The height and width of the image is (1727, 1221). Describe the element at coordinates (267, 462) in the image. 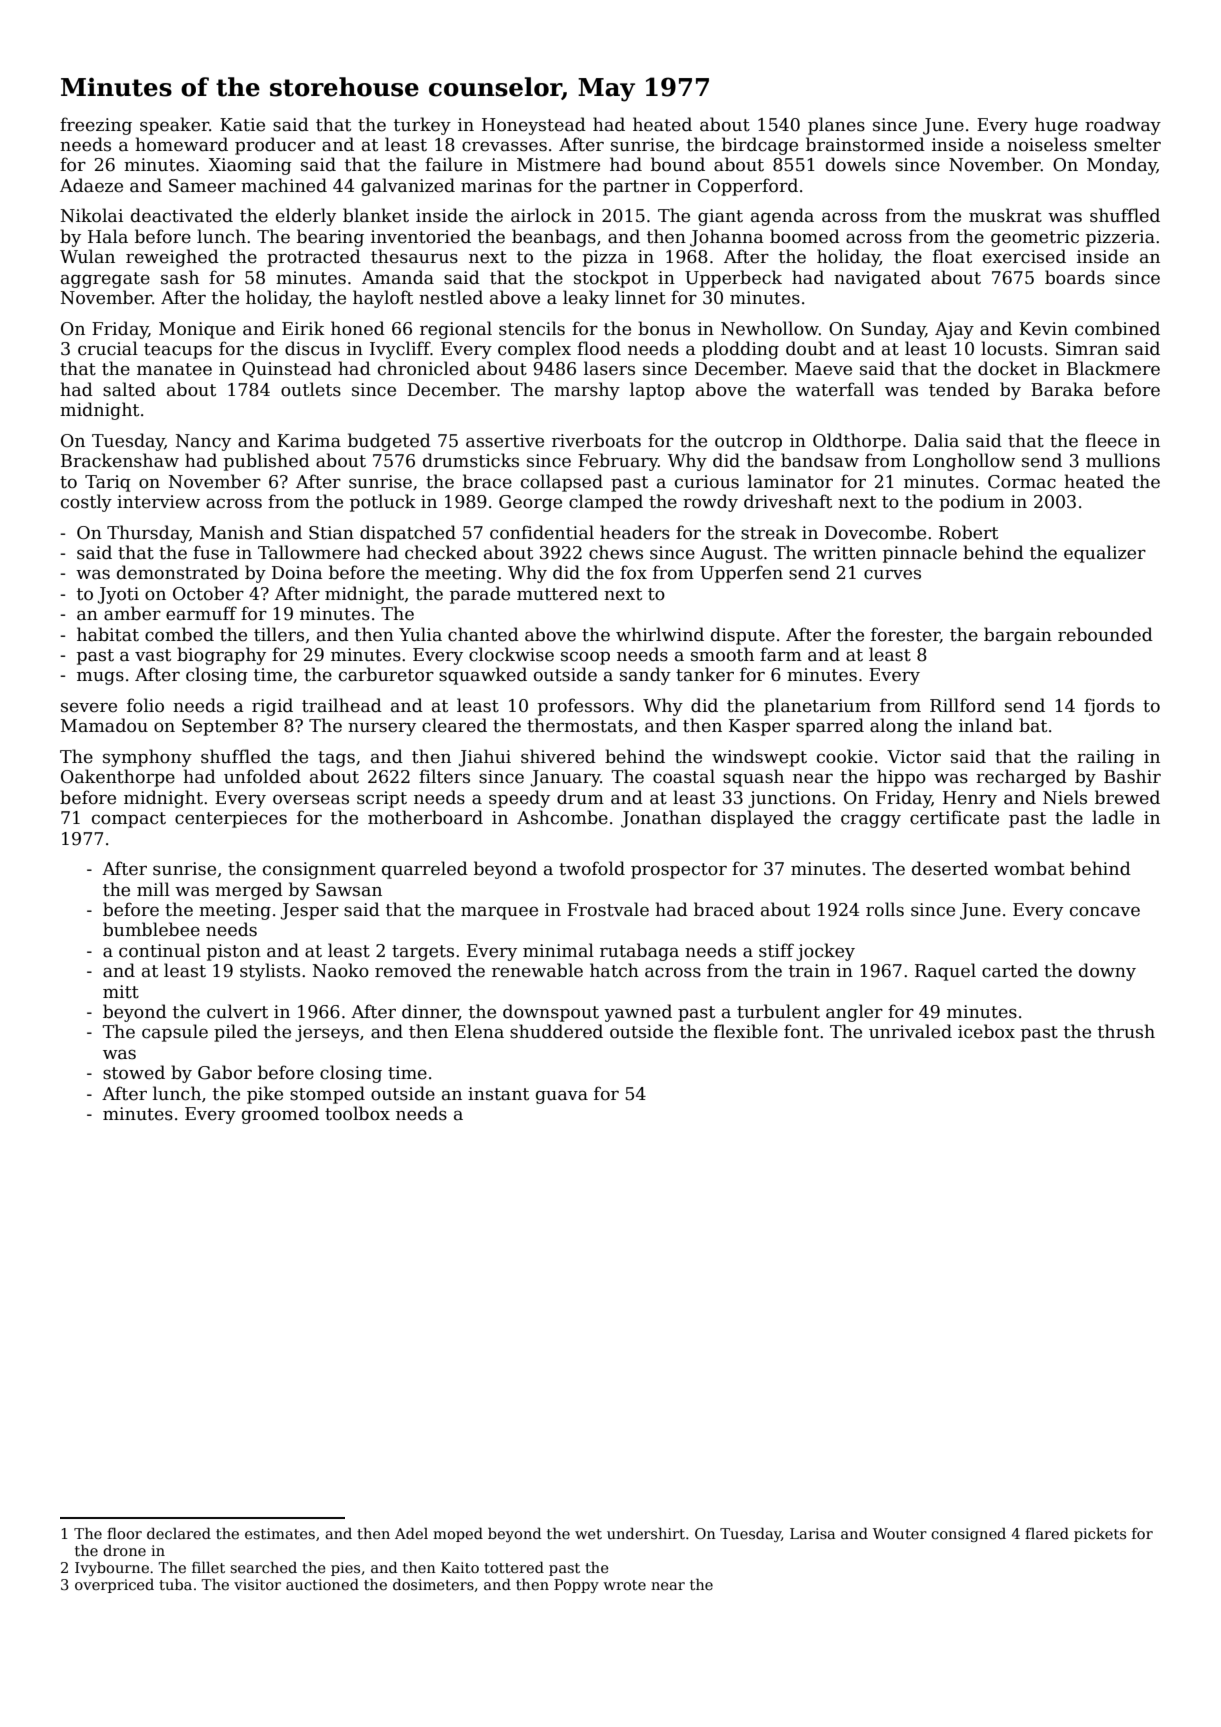

I see `published` at that location.
